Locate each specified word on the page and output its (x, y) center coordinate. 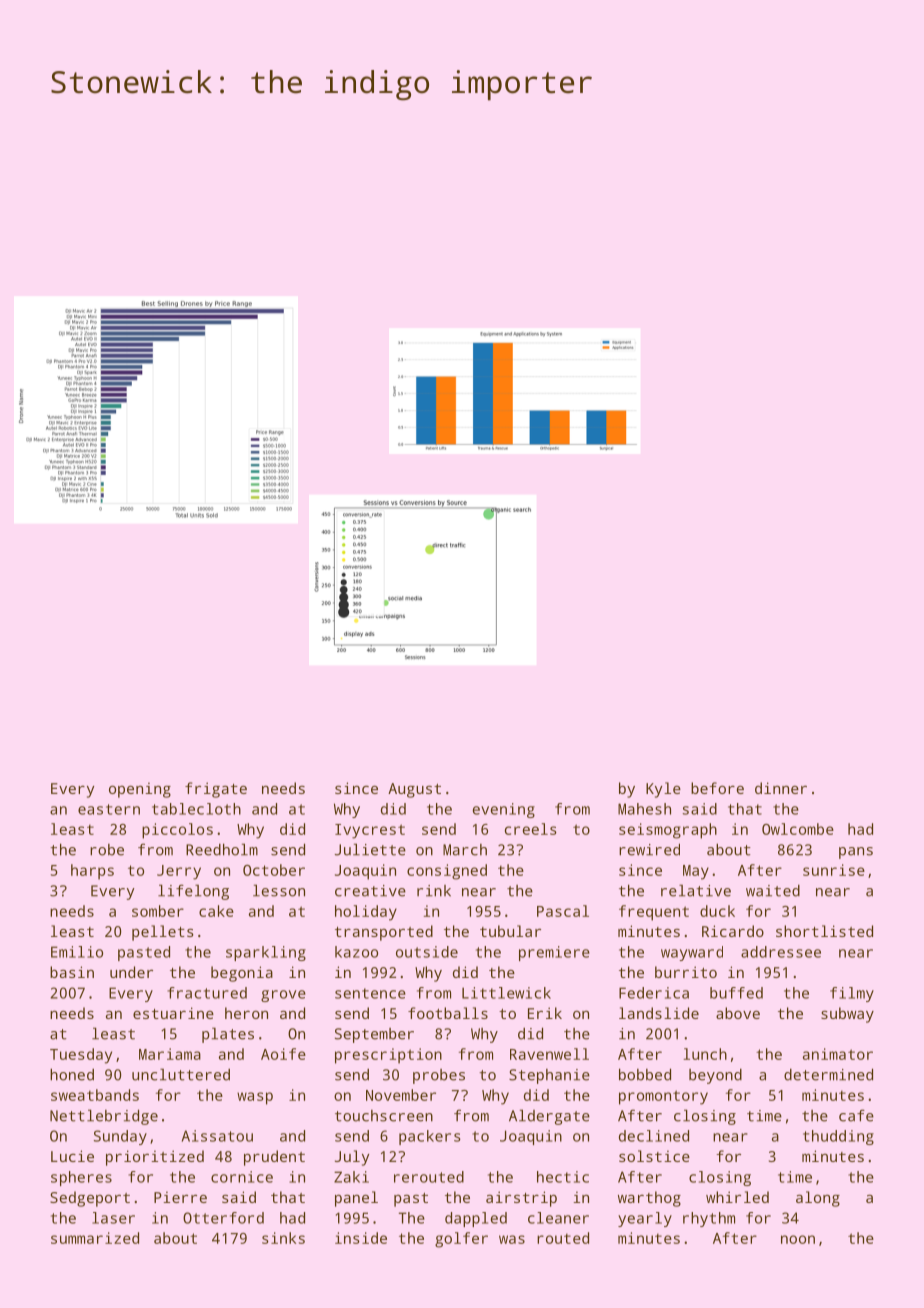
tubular (510, 931)
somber (158, 911)
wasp (255, 1098)
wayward (692, 953)
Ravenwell (549, 1054)
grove (283, 996)
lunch (705, 1054)
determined (828, 1074)
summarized (95, 1238)
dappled (476, 1219)
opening (140, 790)
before (717, 788)
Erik (545, 1013)
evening (504, 810)
